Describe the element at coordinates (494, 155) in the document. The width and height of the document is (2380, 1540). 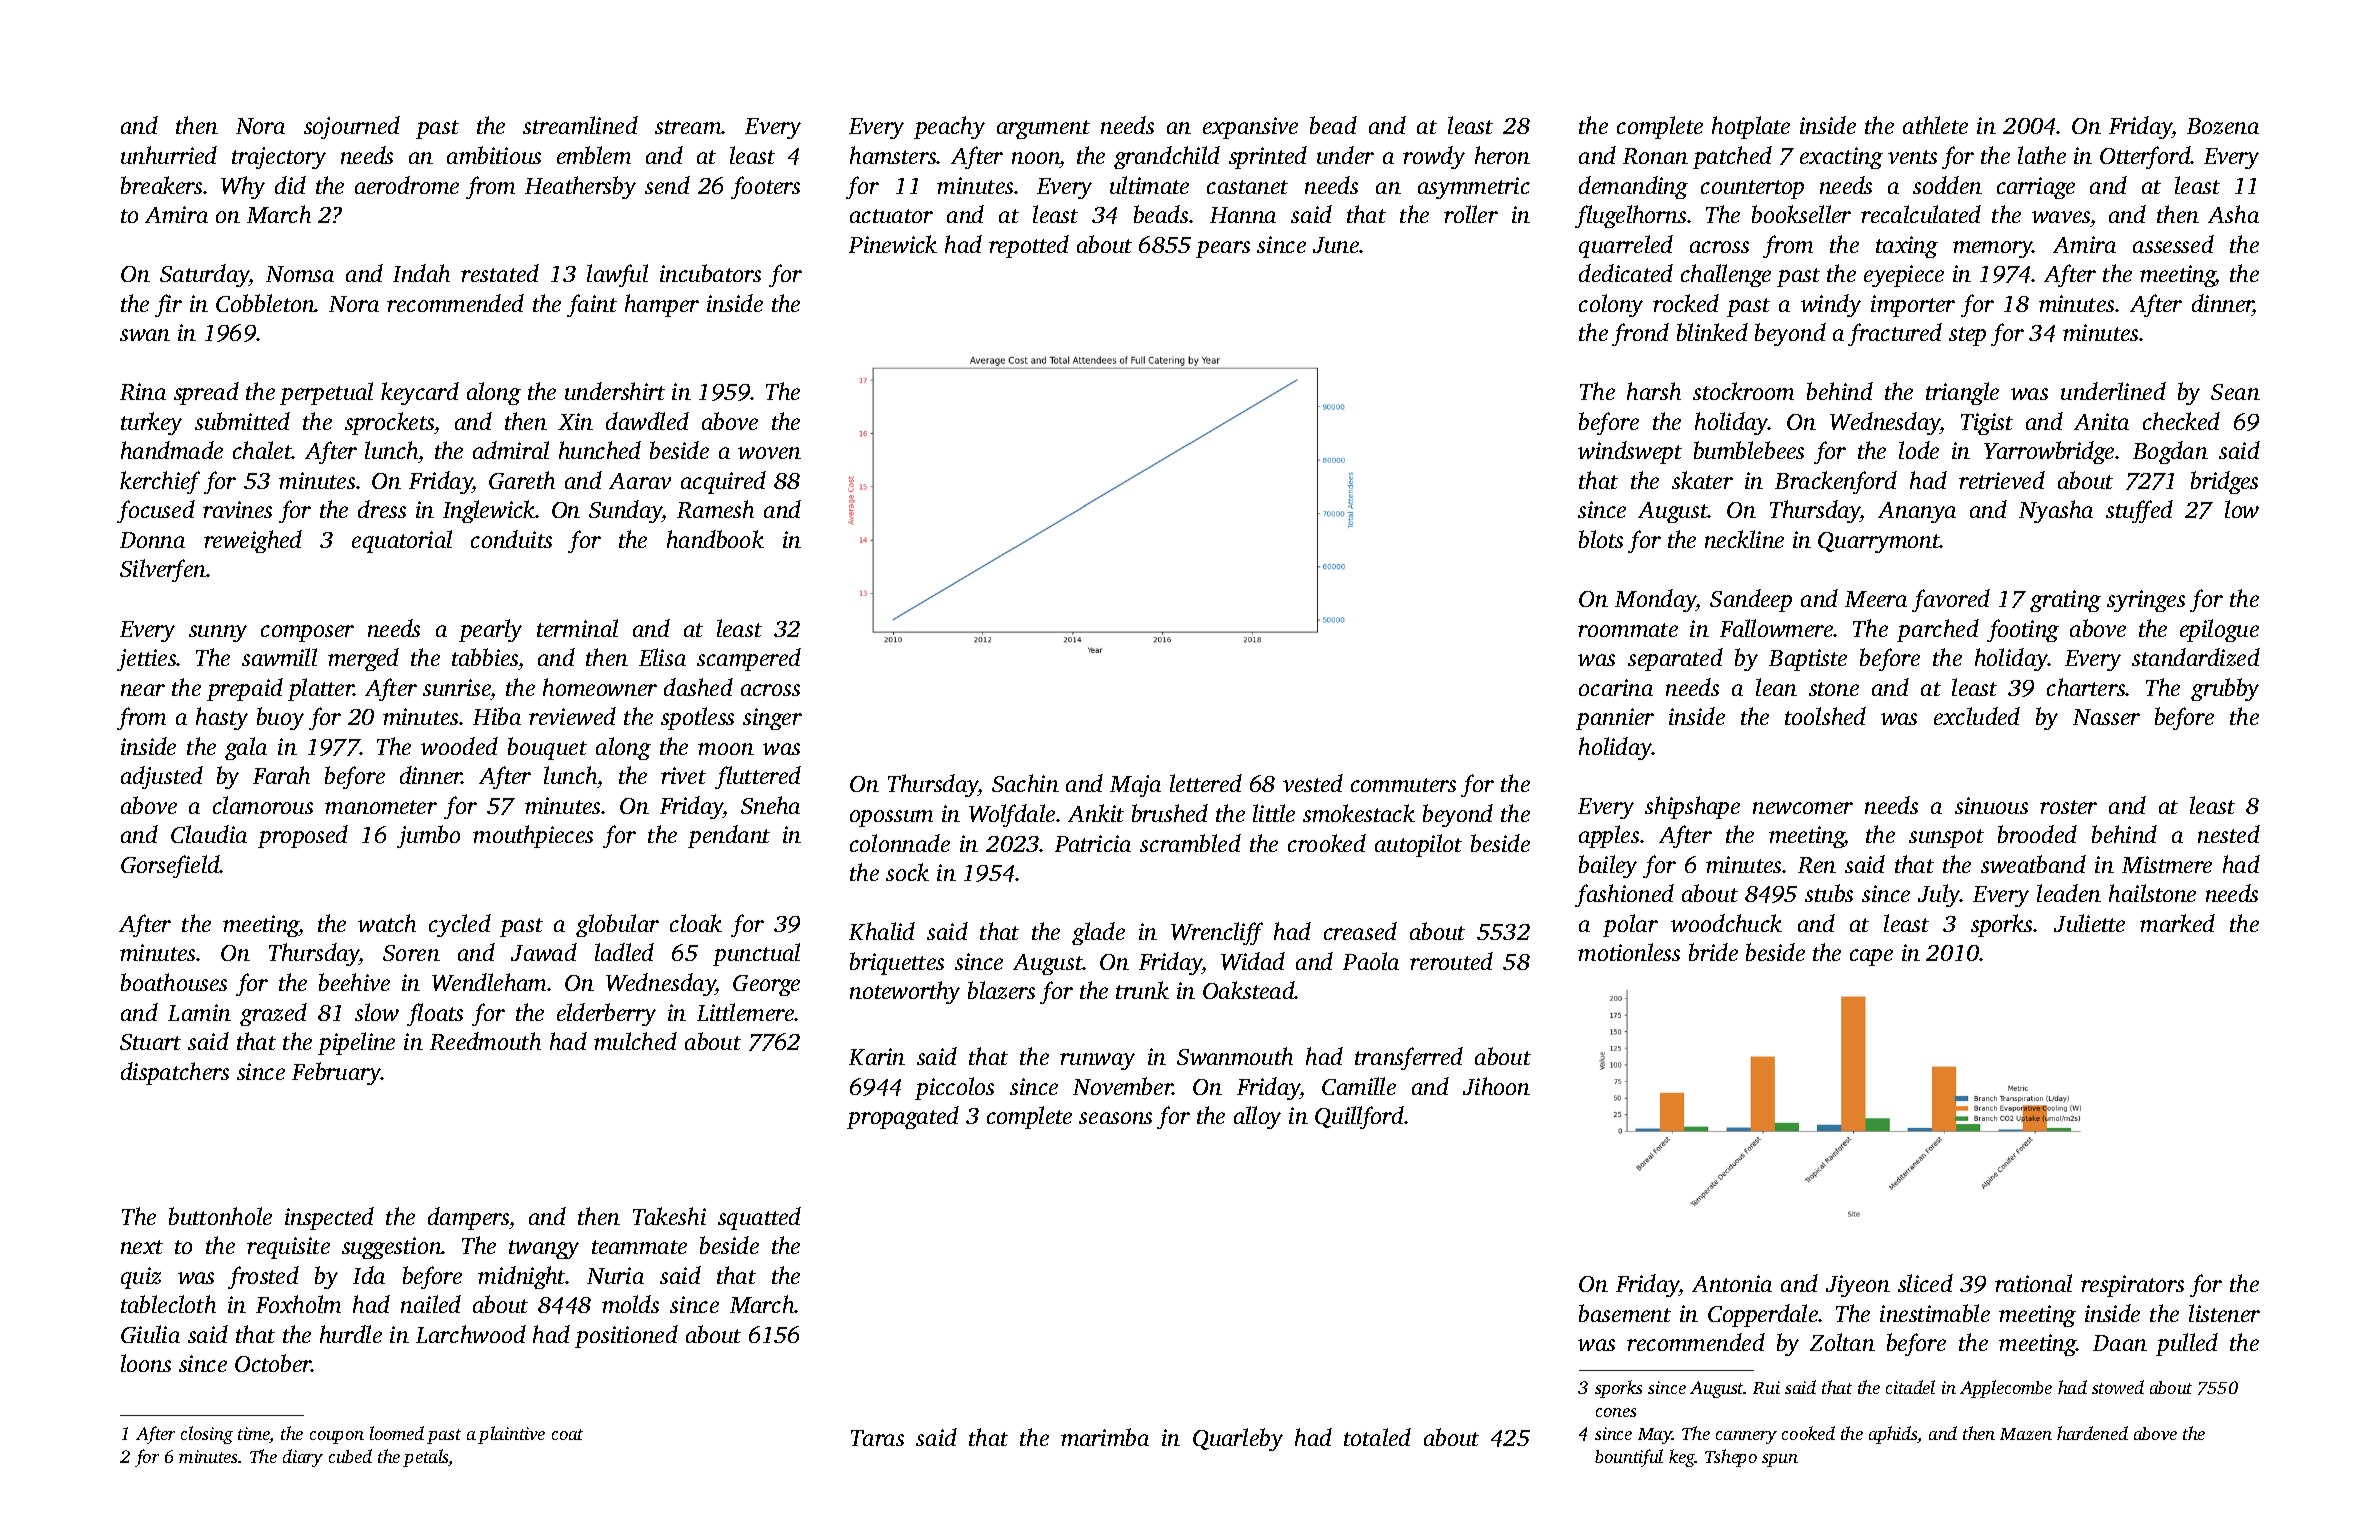
I see `ambitious` at that location.
